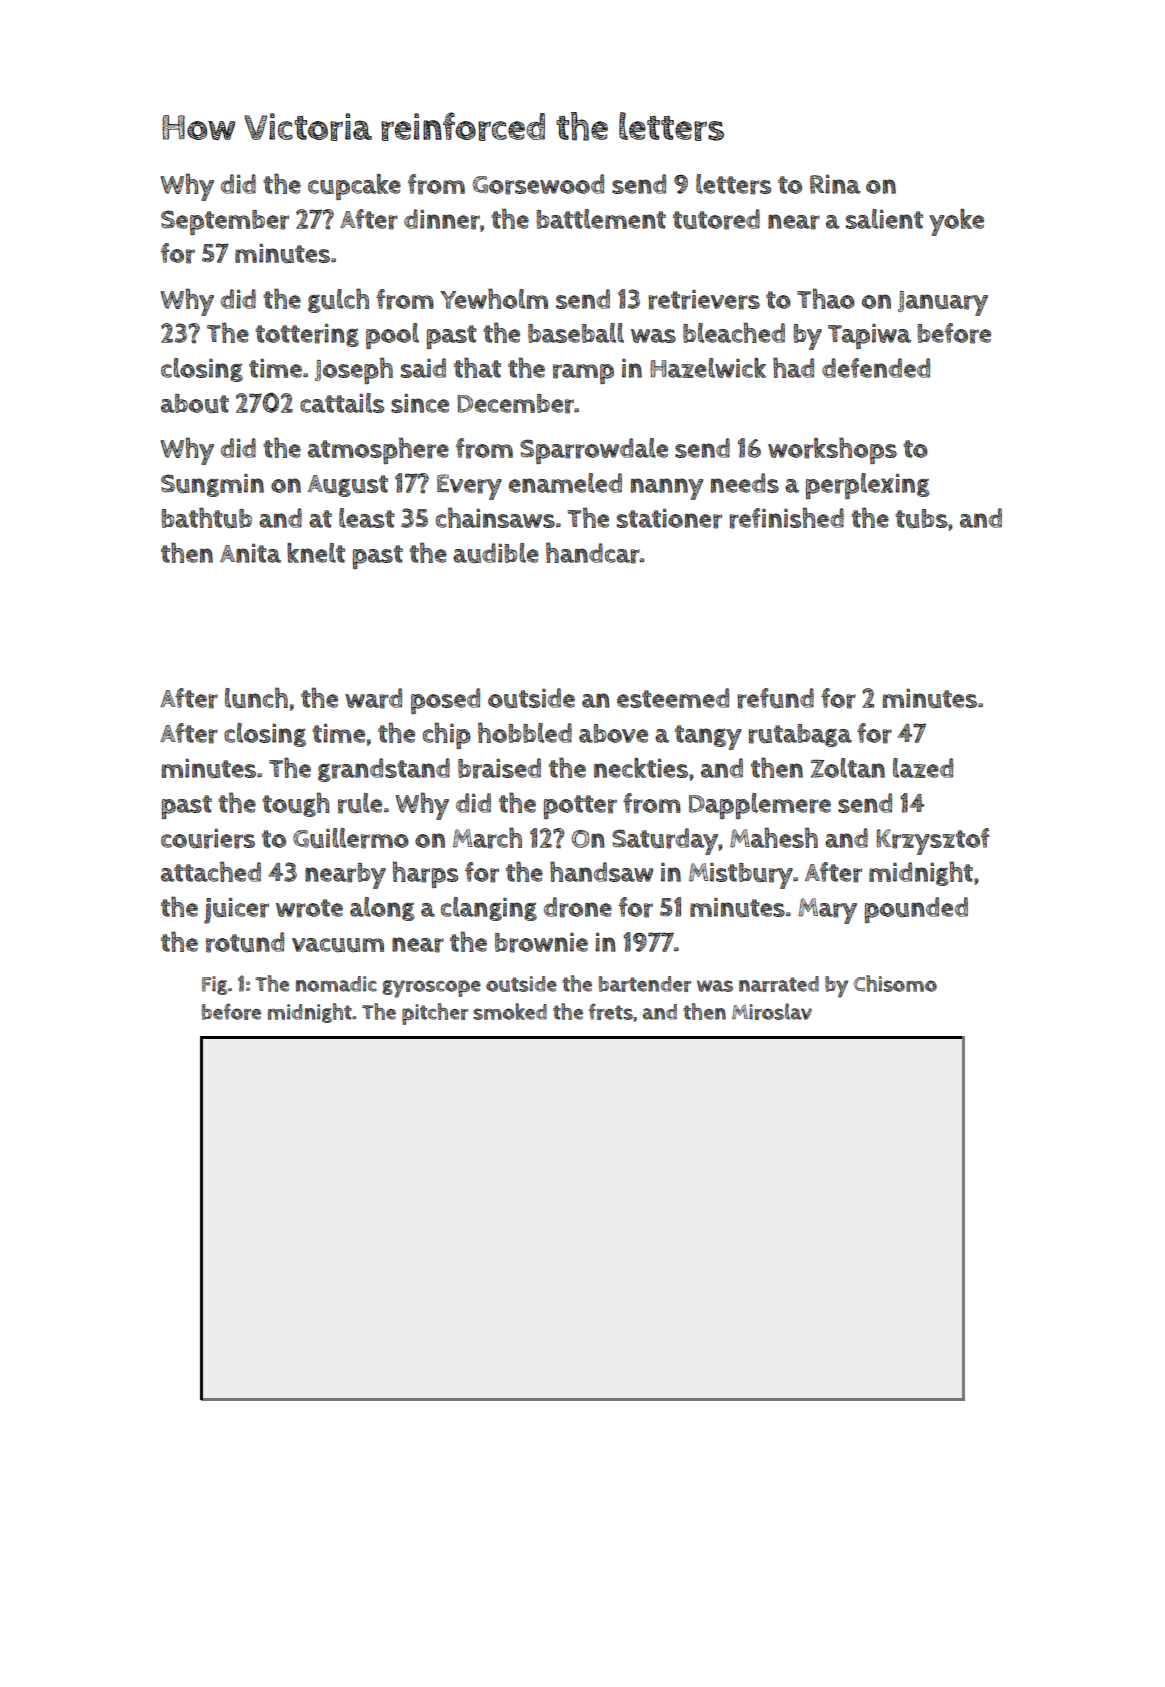 The image size is (1165, 1687). I want to click on esteemed, so click(673, 698).
